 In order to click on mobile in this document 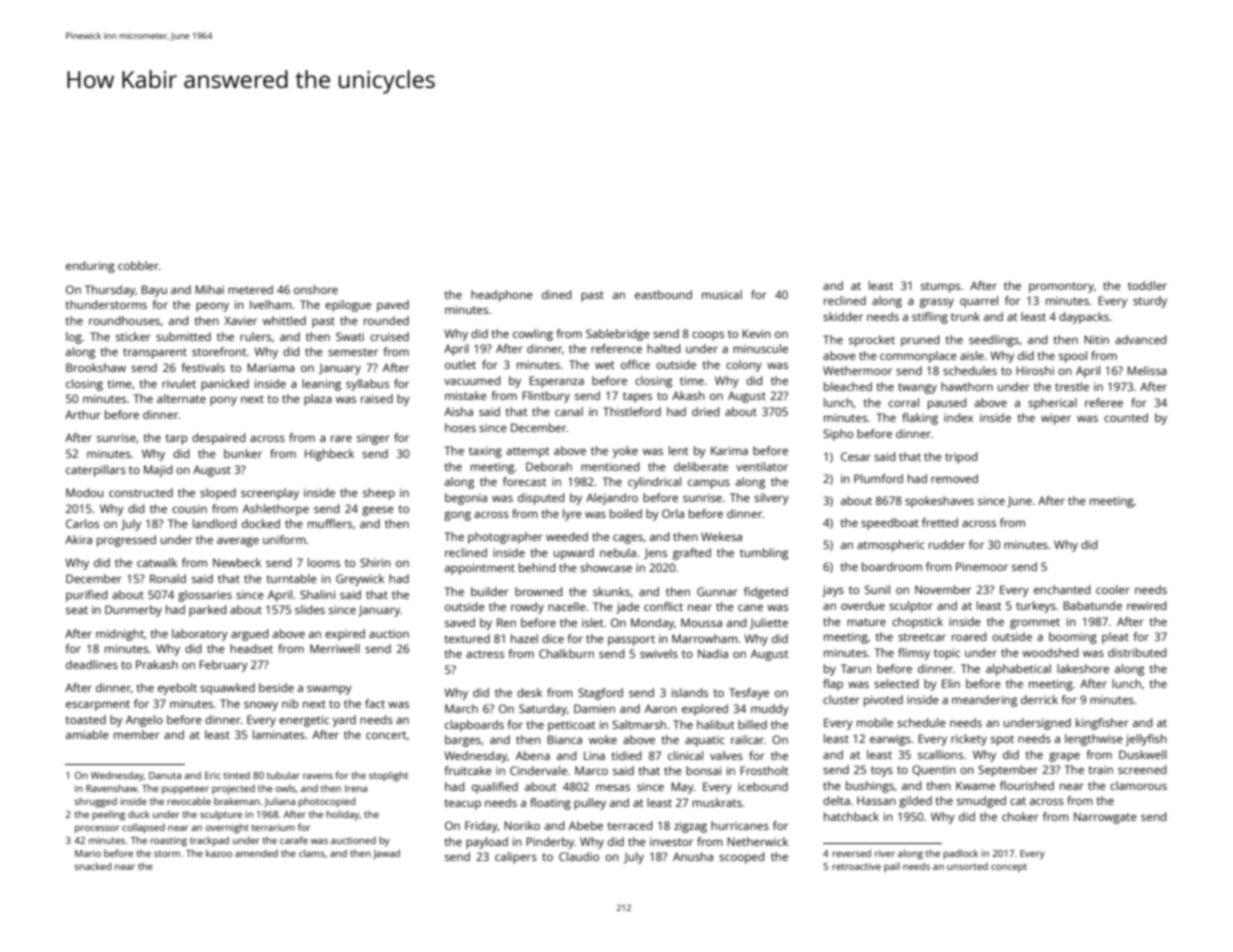, I will do `click(875, 722)`.
